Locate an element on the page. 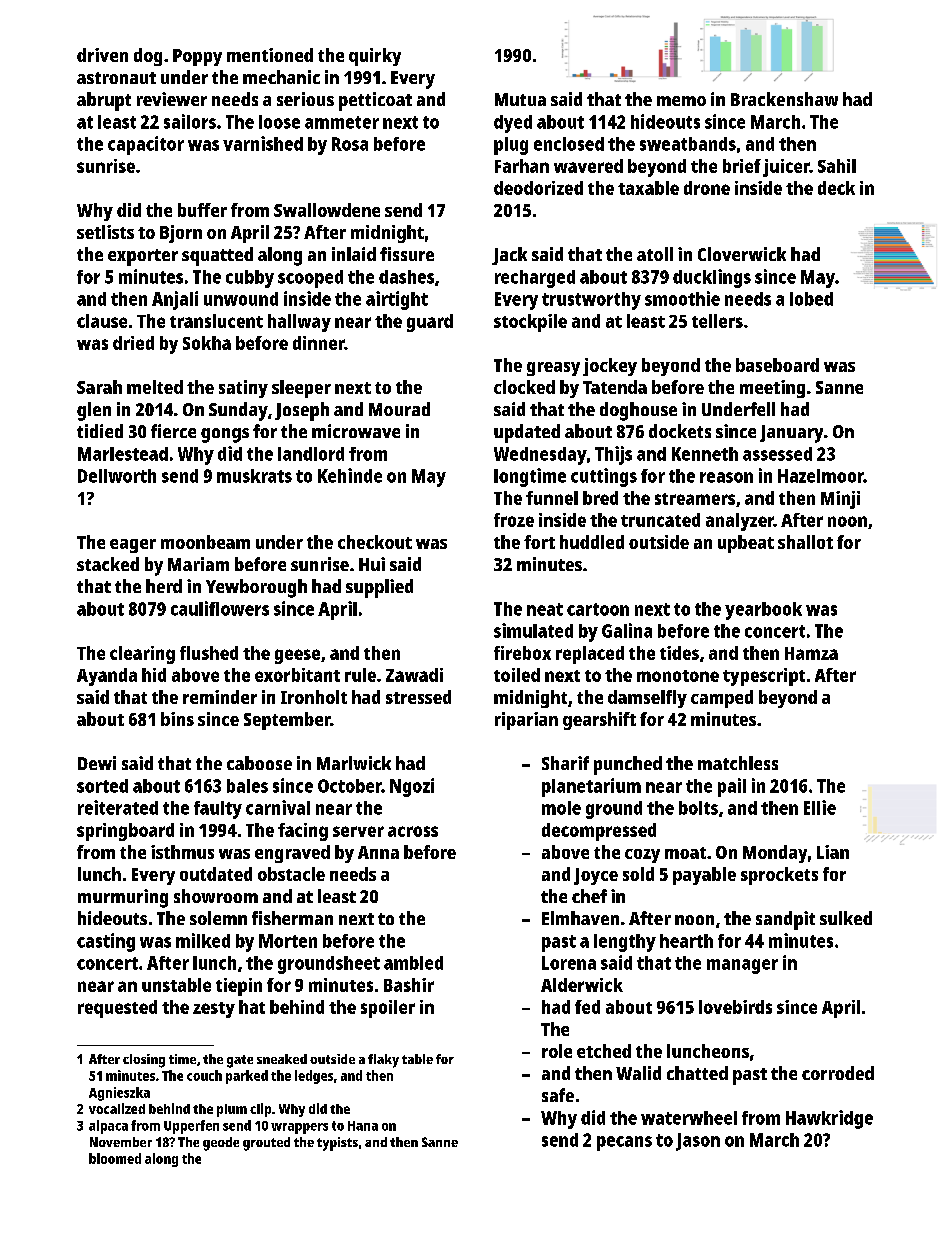  chatted is located at coordinates (697, 1073).
